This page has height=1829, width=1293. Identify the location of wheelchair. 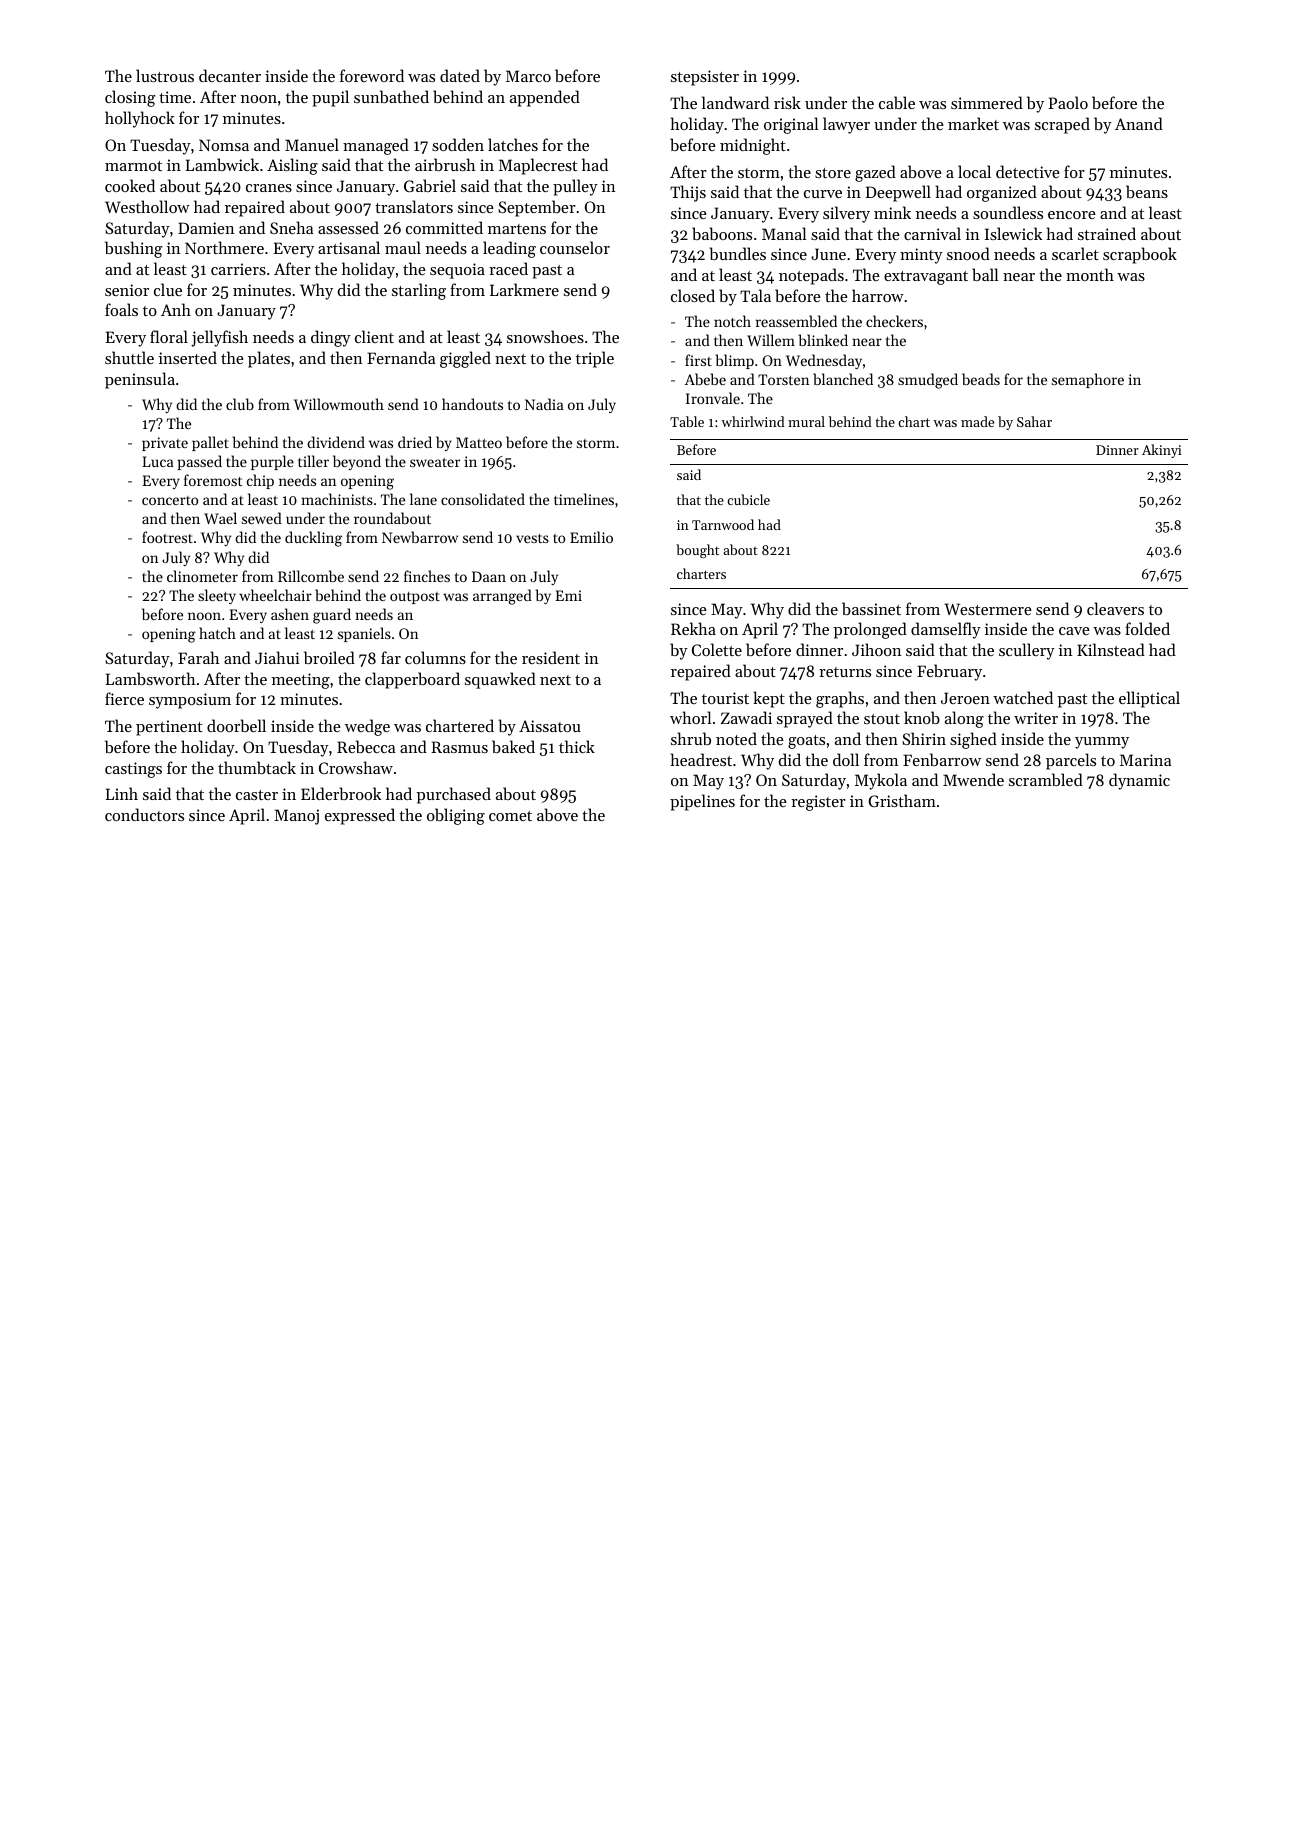
(275, 595).
